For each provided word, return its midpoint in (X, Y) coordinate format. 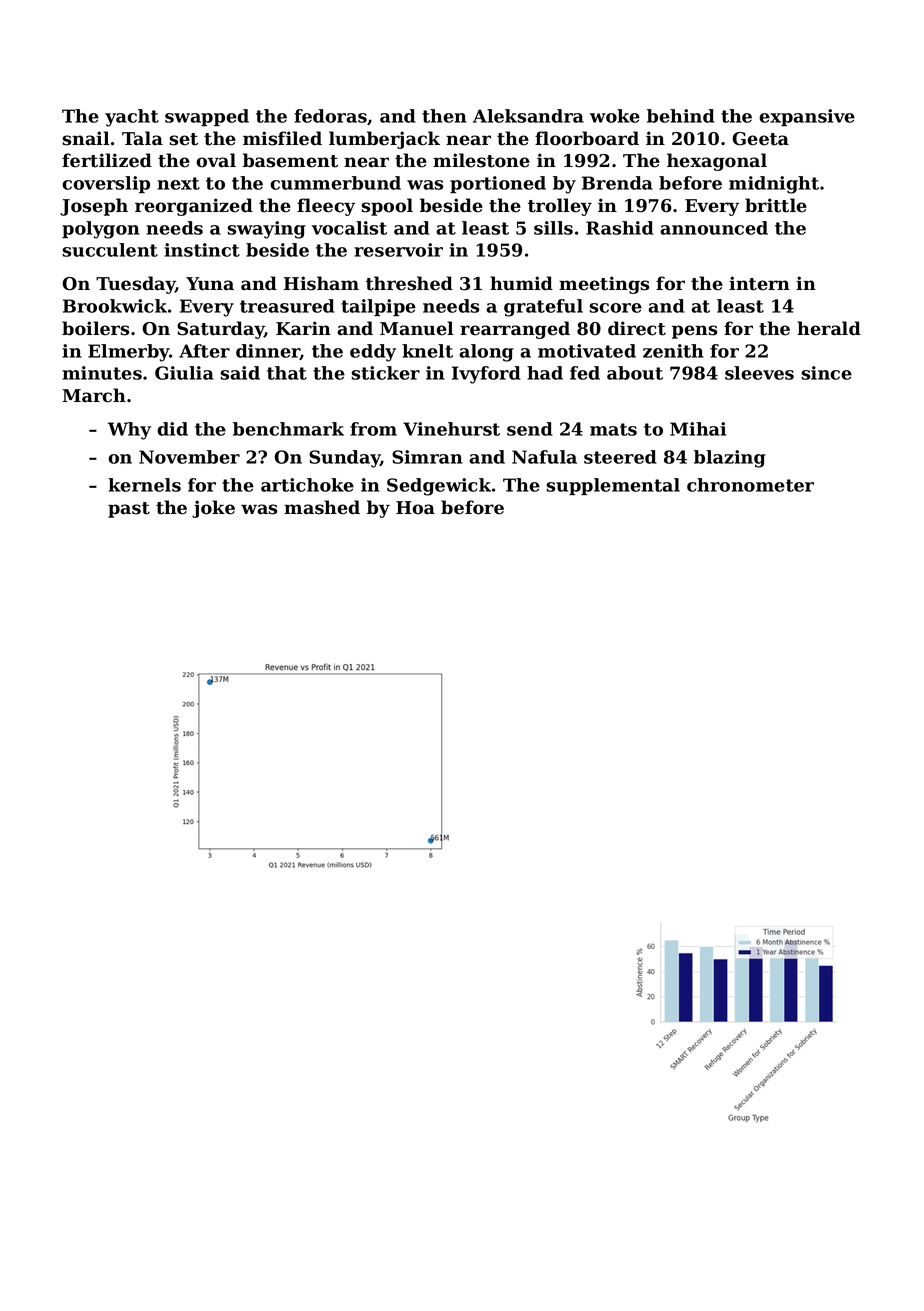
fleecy (326, 207)
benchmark (288, 429)
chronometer (750, 485)
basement (290, 160)
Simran (427, 457)
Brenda (617, 183)
